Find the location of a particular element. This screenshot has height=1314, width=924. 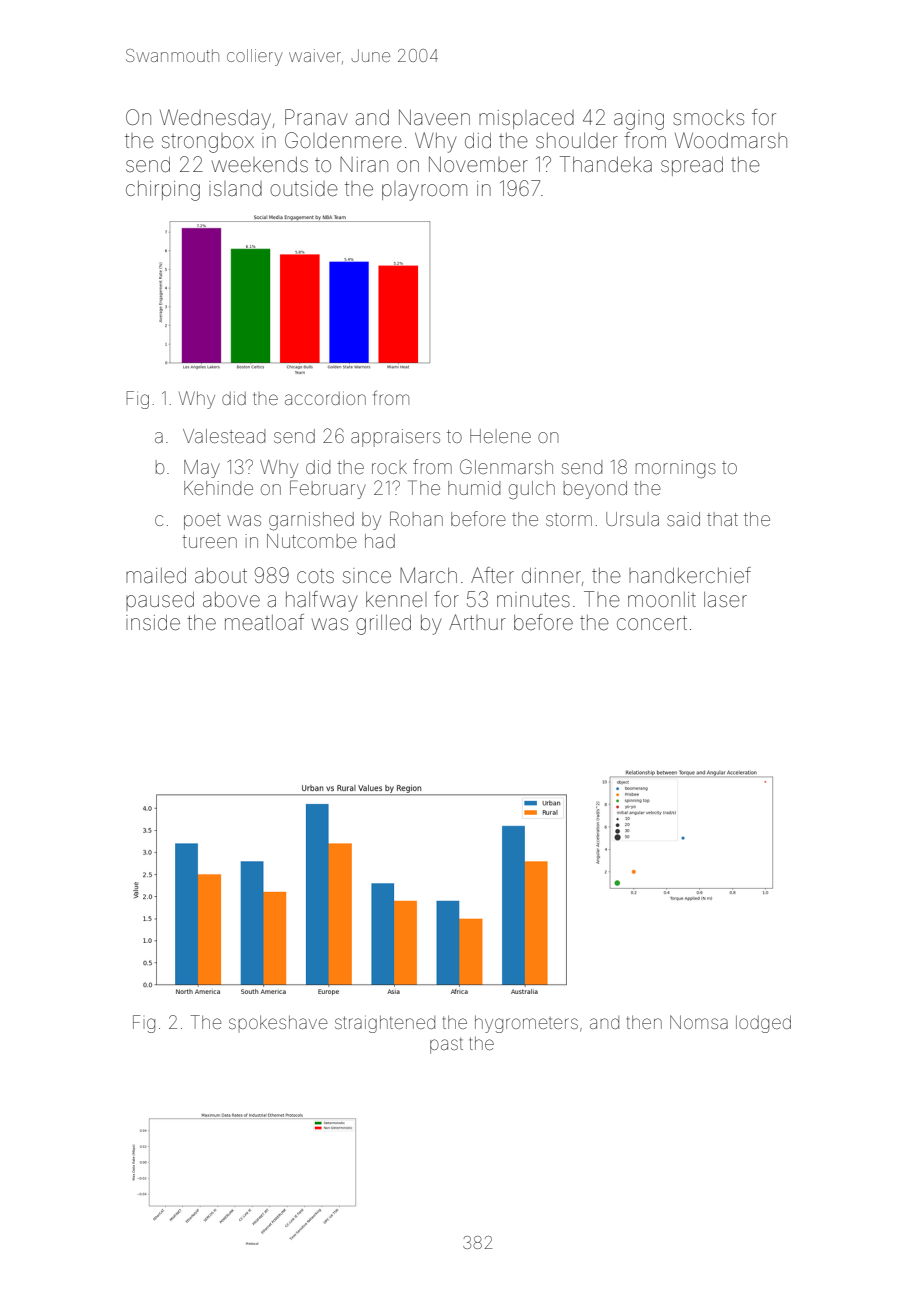

mornings is located at coordinates (676, 469).
